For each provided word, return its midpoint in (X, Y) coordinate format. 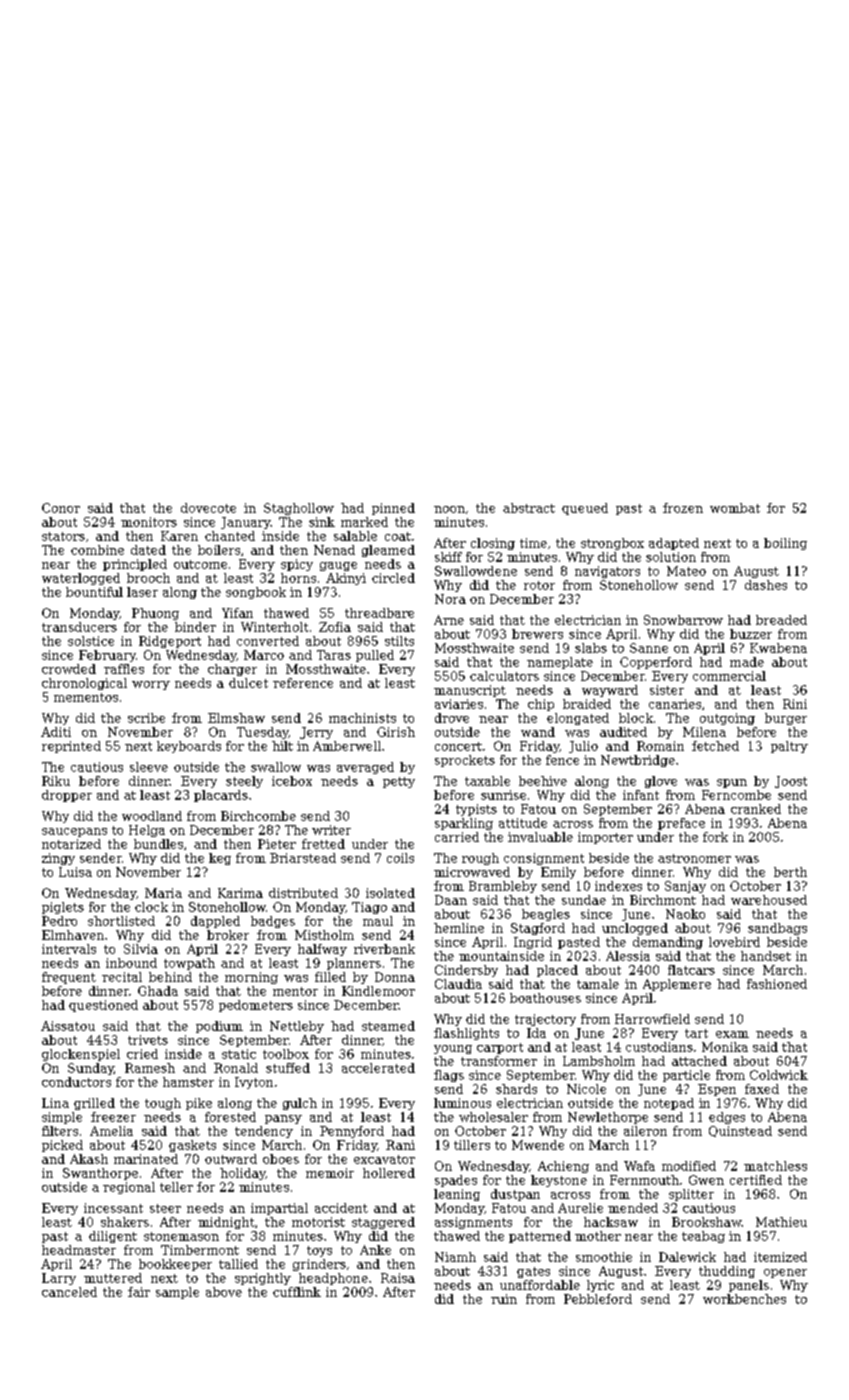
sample (177, 1293)
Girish (396, 732)
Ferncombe (736, 795)
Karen (179, 536)
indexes (618, 886)
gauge (338, 566)
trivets (148, 1040)
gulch (300, 1104)
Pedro (59, 921)
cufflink (297, 1292)
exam (732, 1034)
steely (244, 782)
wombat (735, 508)
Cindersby (466, 971)
